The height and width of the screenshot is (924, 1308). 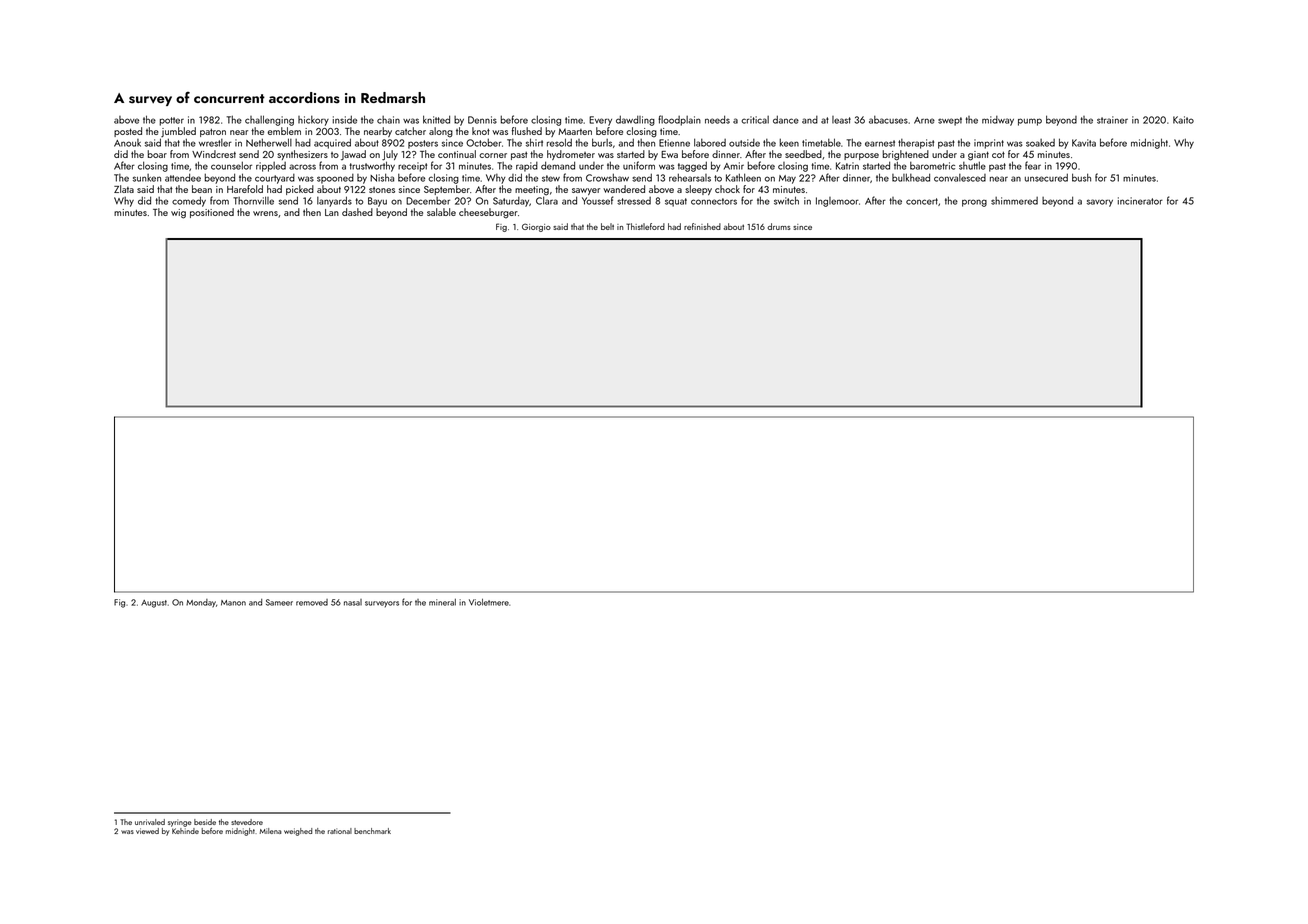 What do you see at coordinates (340, 831) in the screenshot?
I see `rational` at bounding box center [340, 831].
